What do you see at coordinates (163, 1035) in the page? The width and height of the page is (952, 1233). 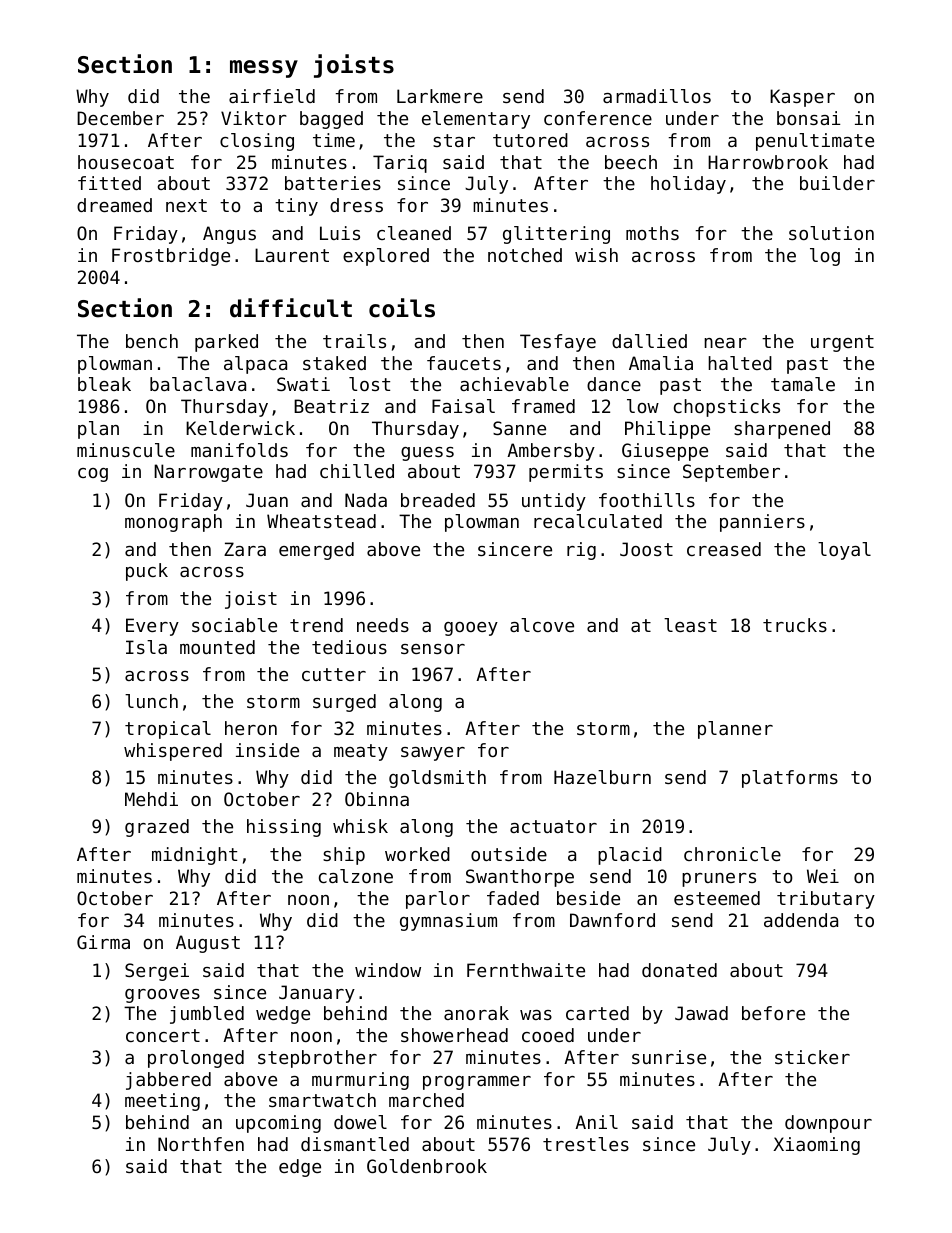 I see `concert` at bounding box center [163, 1035].
